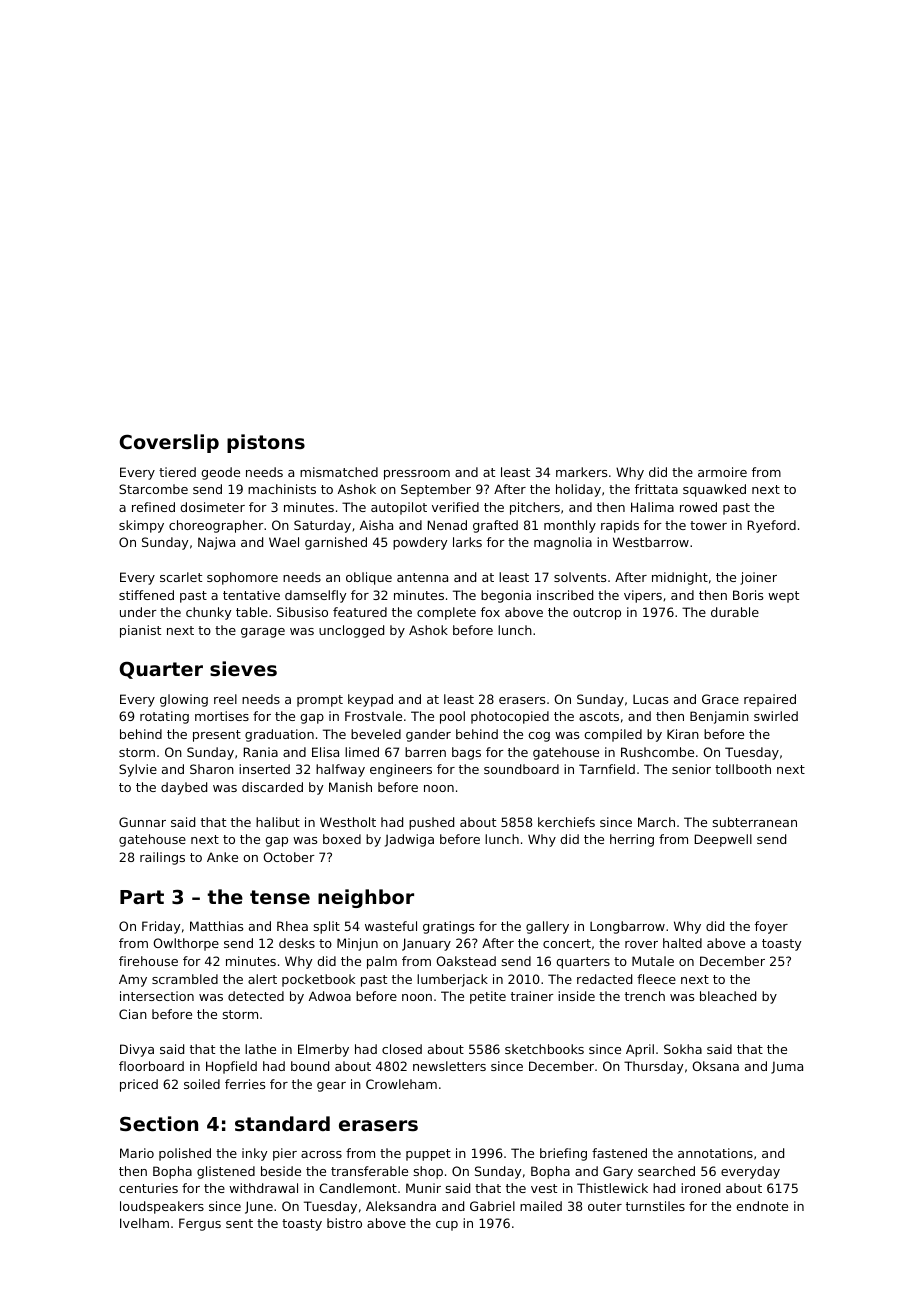 The image size is (924, 1308). Describe the element at coordinates (141, 526) in the screenshot. I see `skimpy` at that location.
